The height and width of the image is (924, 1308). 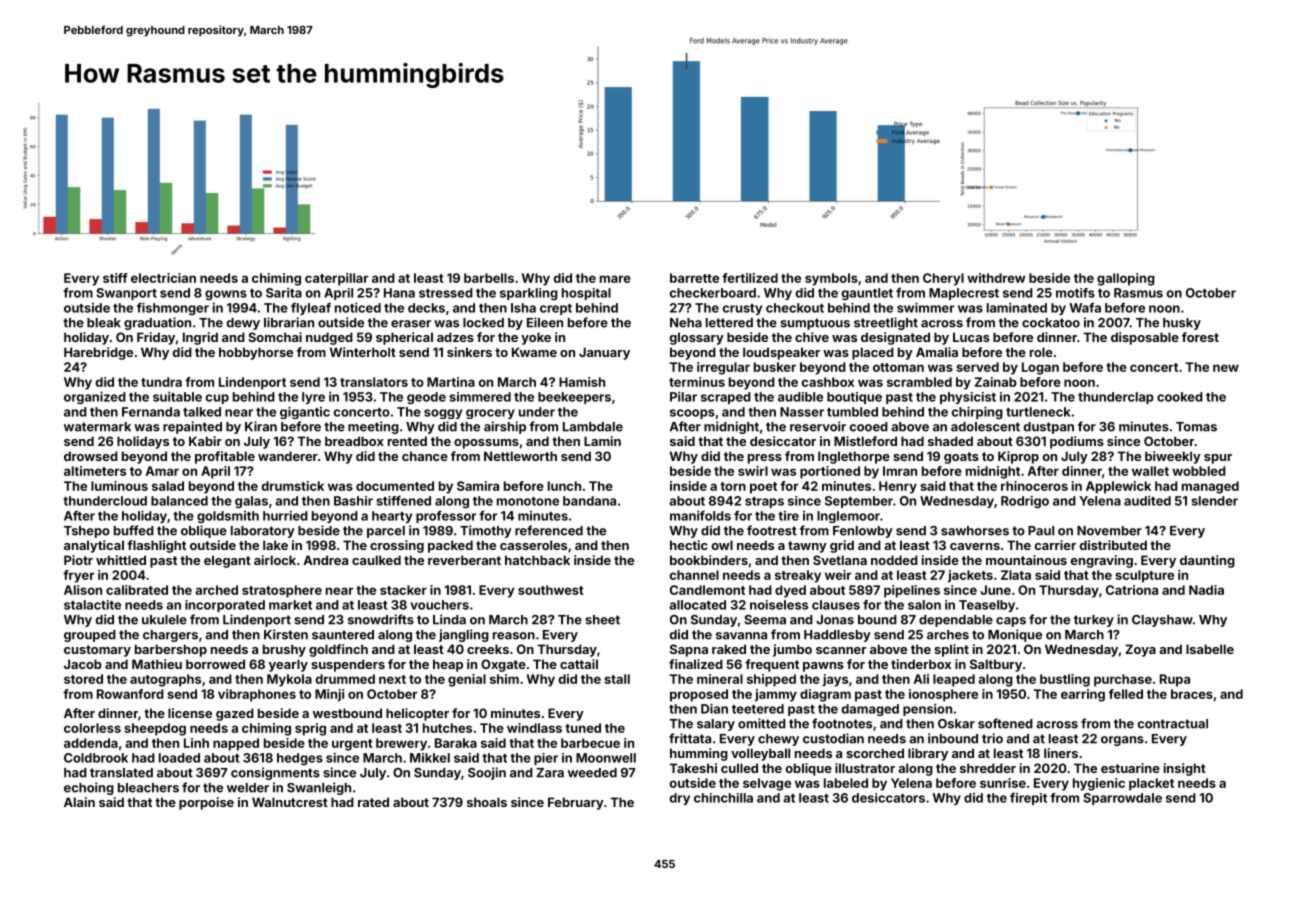 What do you see at coordinates (1083, 695) in the image?
I see `earring` at bounding box center [1083, 695].
